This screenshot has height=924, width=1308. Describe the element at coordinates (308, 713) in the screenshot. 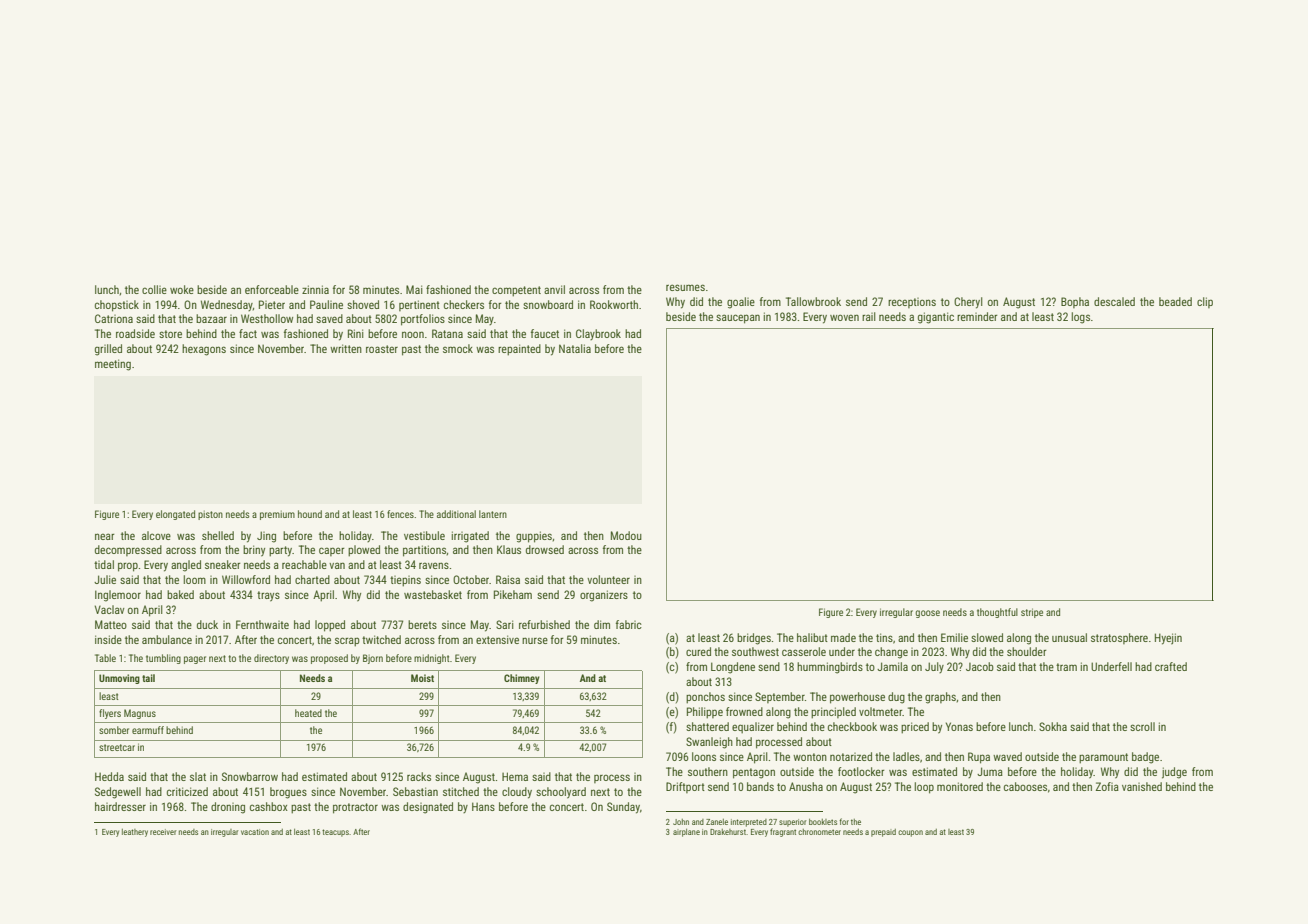

I see `heated` at that location.
